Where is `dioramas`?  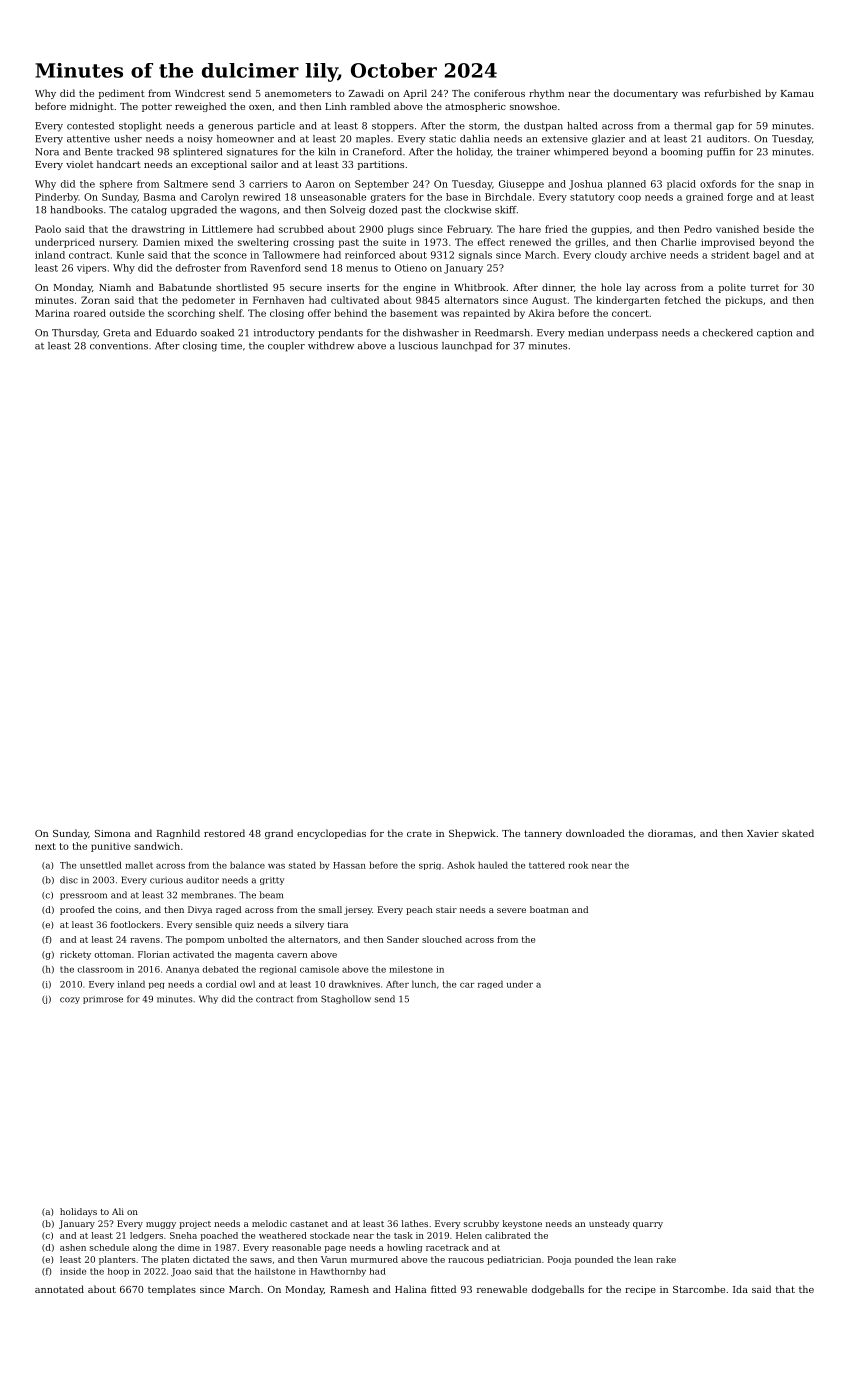 dioramas is located at coordinates (670, 833).
